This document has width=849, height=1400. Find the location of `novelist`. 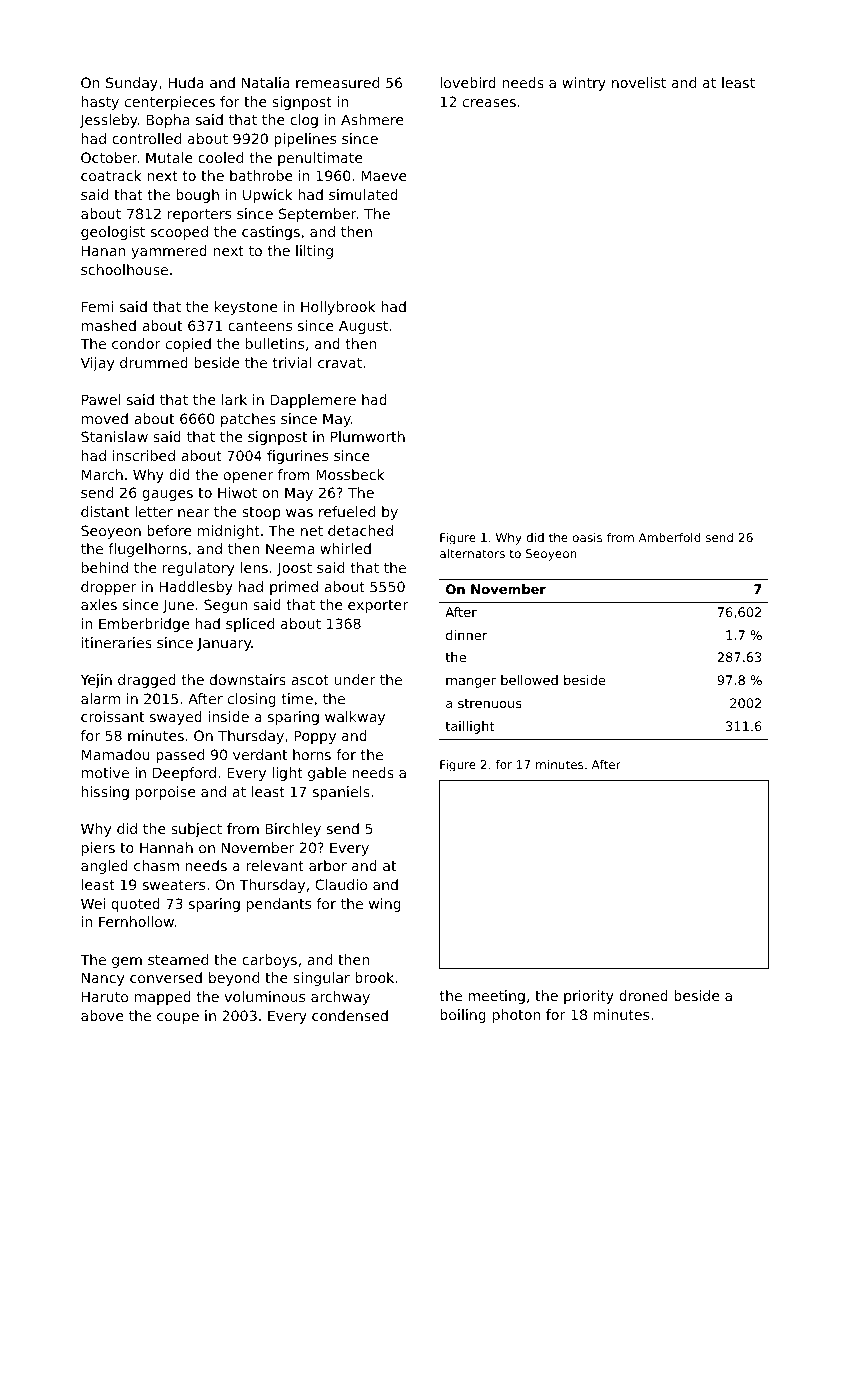

novelist is located at coordinates (639, 82).
